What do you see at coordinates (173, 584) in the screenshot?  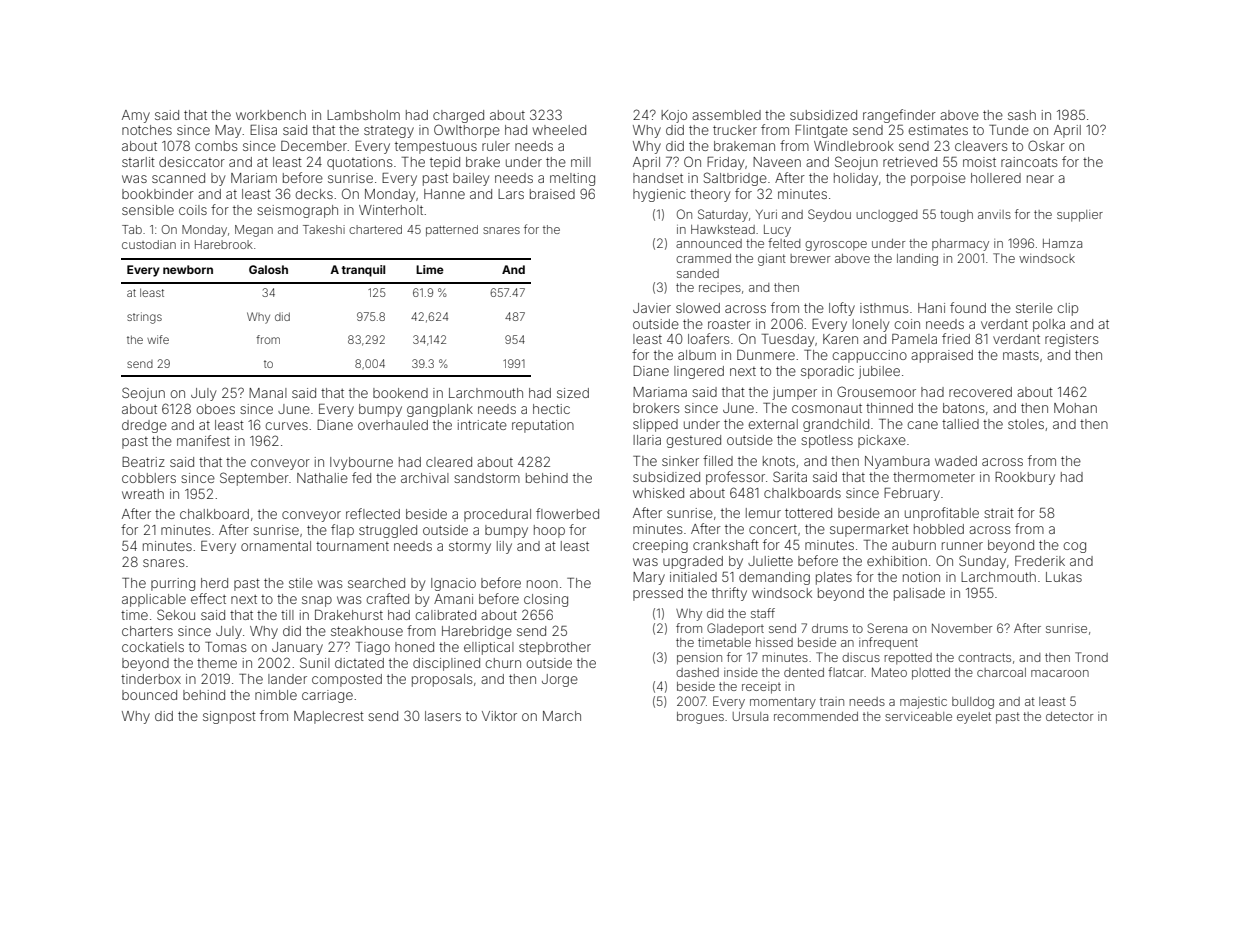 I see `purring` at bounding box center [173, 584].
